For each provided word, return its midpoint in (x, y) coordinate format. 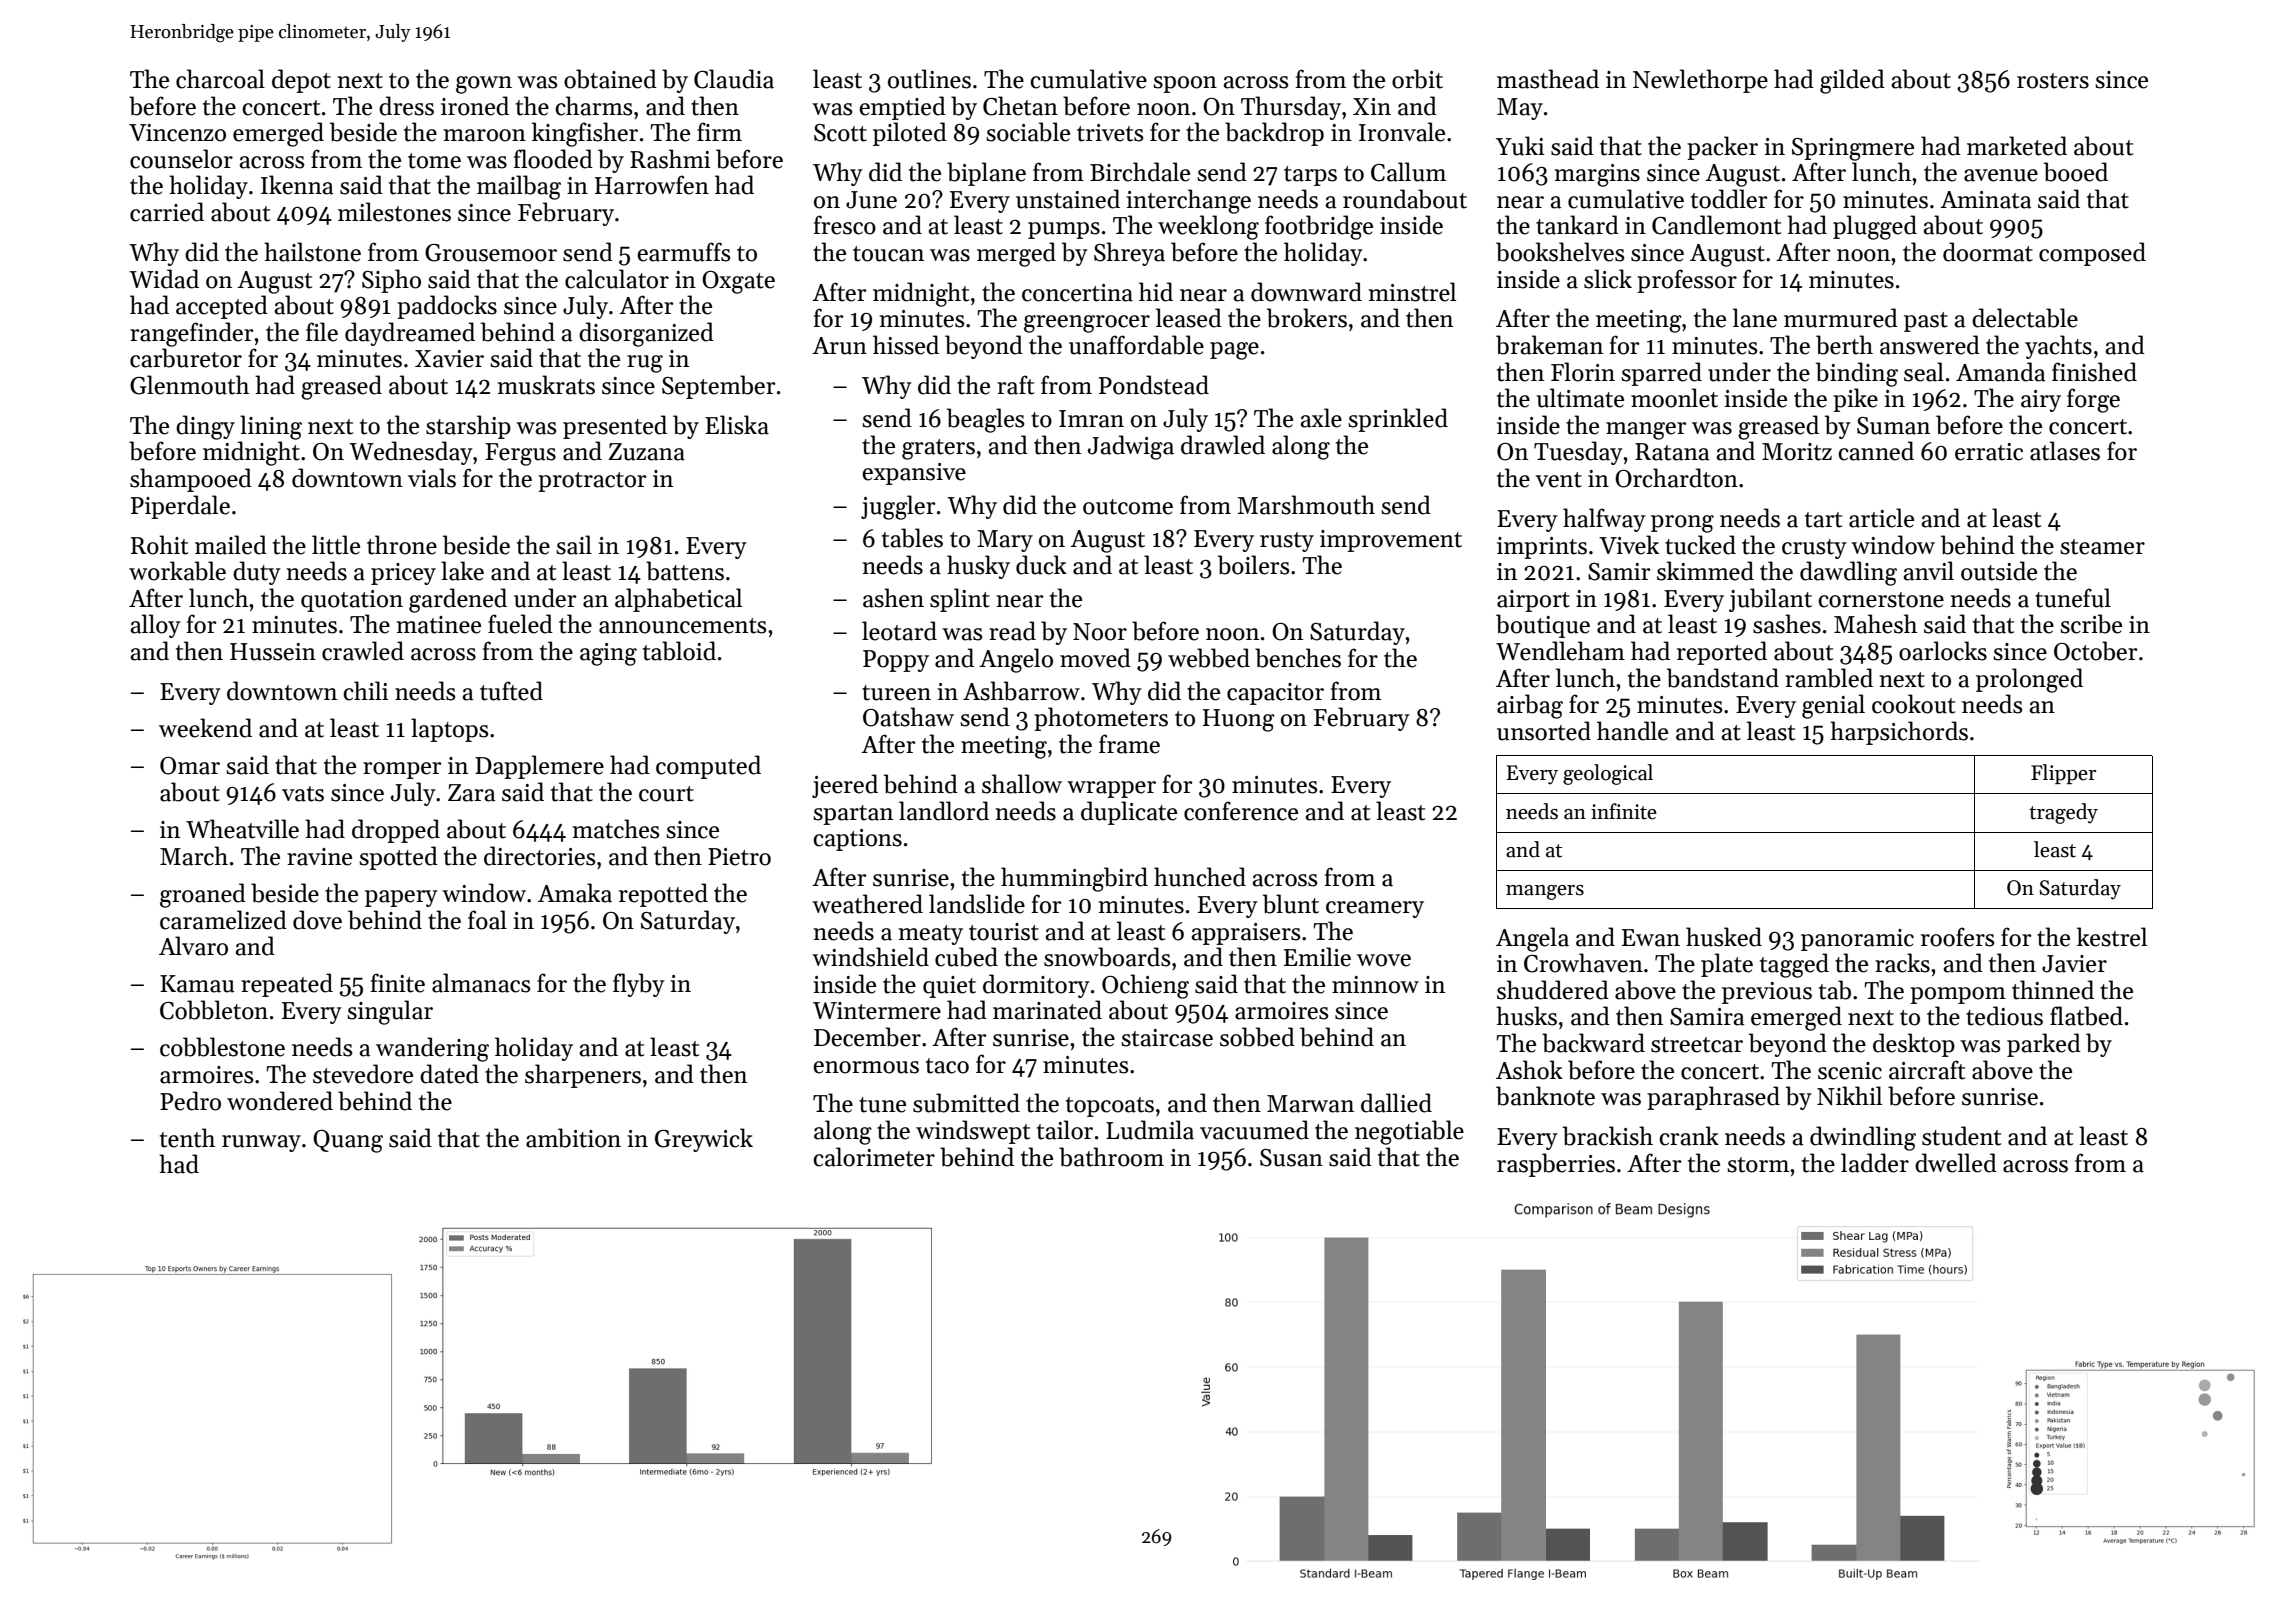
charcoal (220, 79)
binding (1857, 374)
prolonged (2029, 680)
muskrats (546, 385)
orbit (1417, 79)
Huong (1239, 720)
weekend (205, 728)
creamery (1375, 909)
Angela (1532, 939)
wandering (432, 1049)
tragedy (2063, 813)
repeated (287, 985)
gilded (1852, 81)
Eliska (737, 425)
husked (1724, 937)
